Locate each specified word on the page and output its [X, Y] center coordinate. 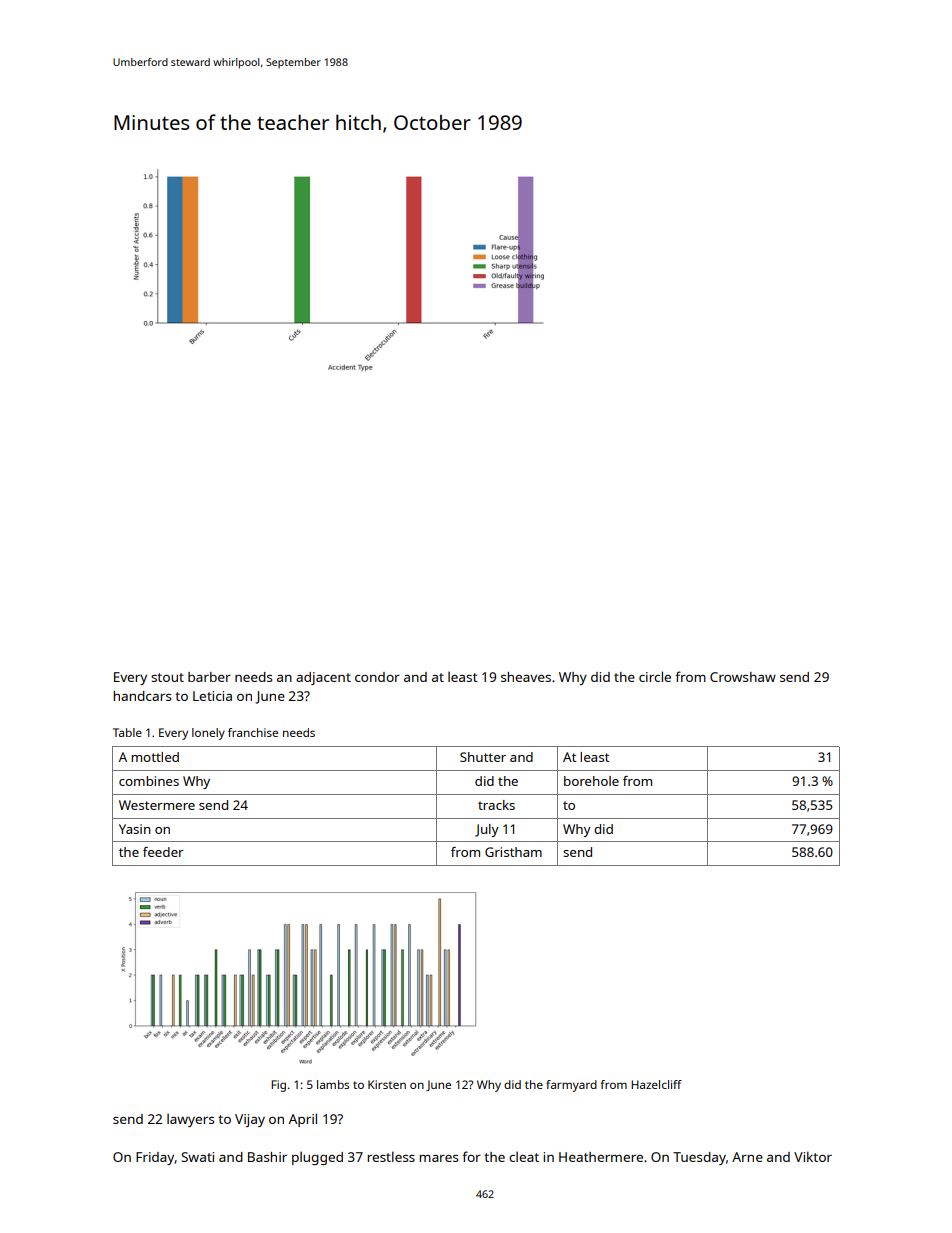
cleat [524, 1156]
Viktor [813, 1156]
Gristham [513, 852]
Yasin [134, 829]
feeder [163, 852]
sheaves [526, 677]
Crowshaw [743, 677]
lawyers [190, 1120]
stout [167, 677]
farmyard [571, 1086]
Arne [747, 1157]
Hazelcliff [656, 1084]
